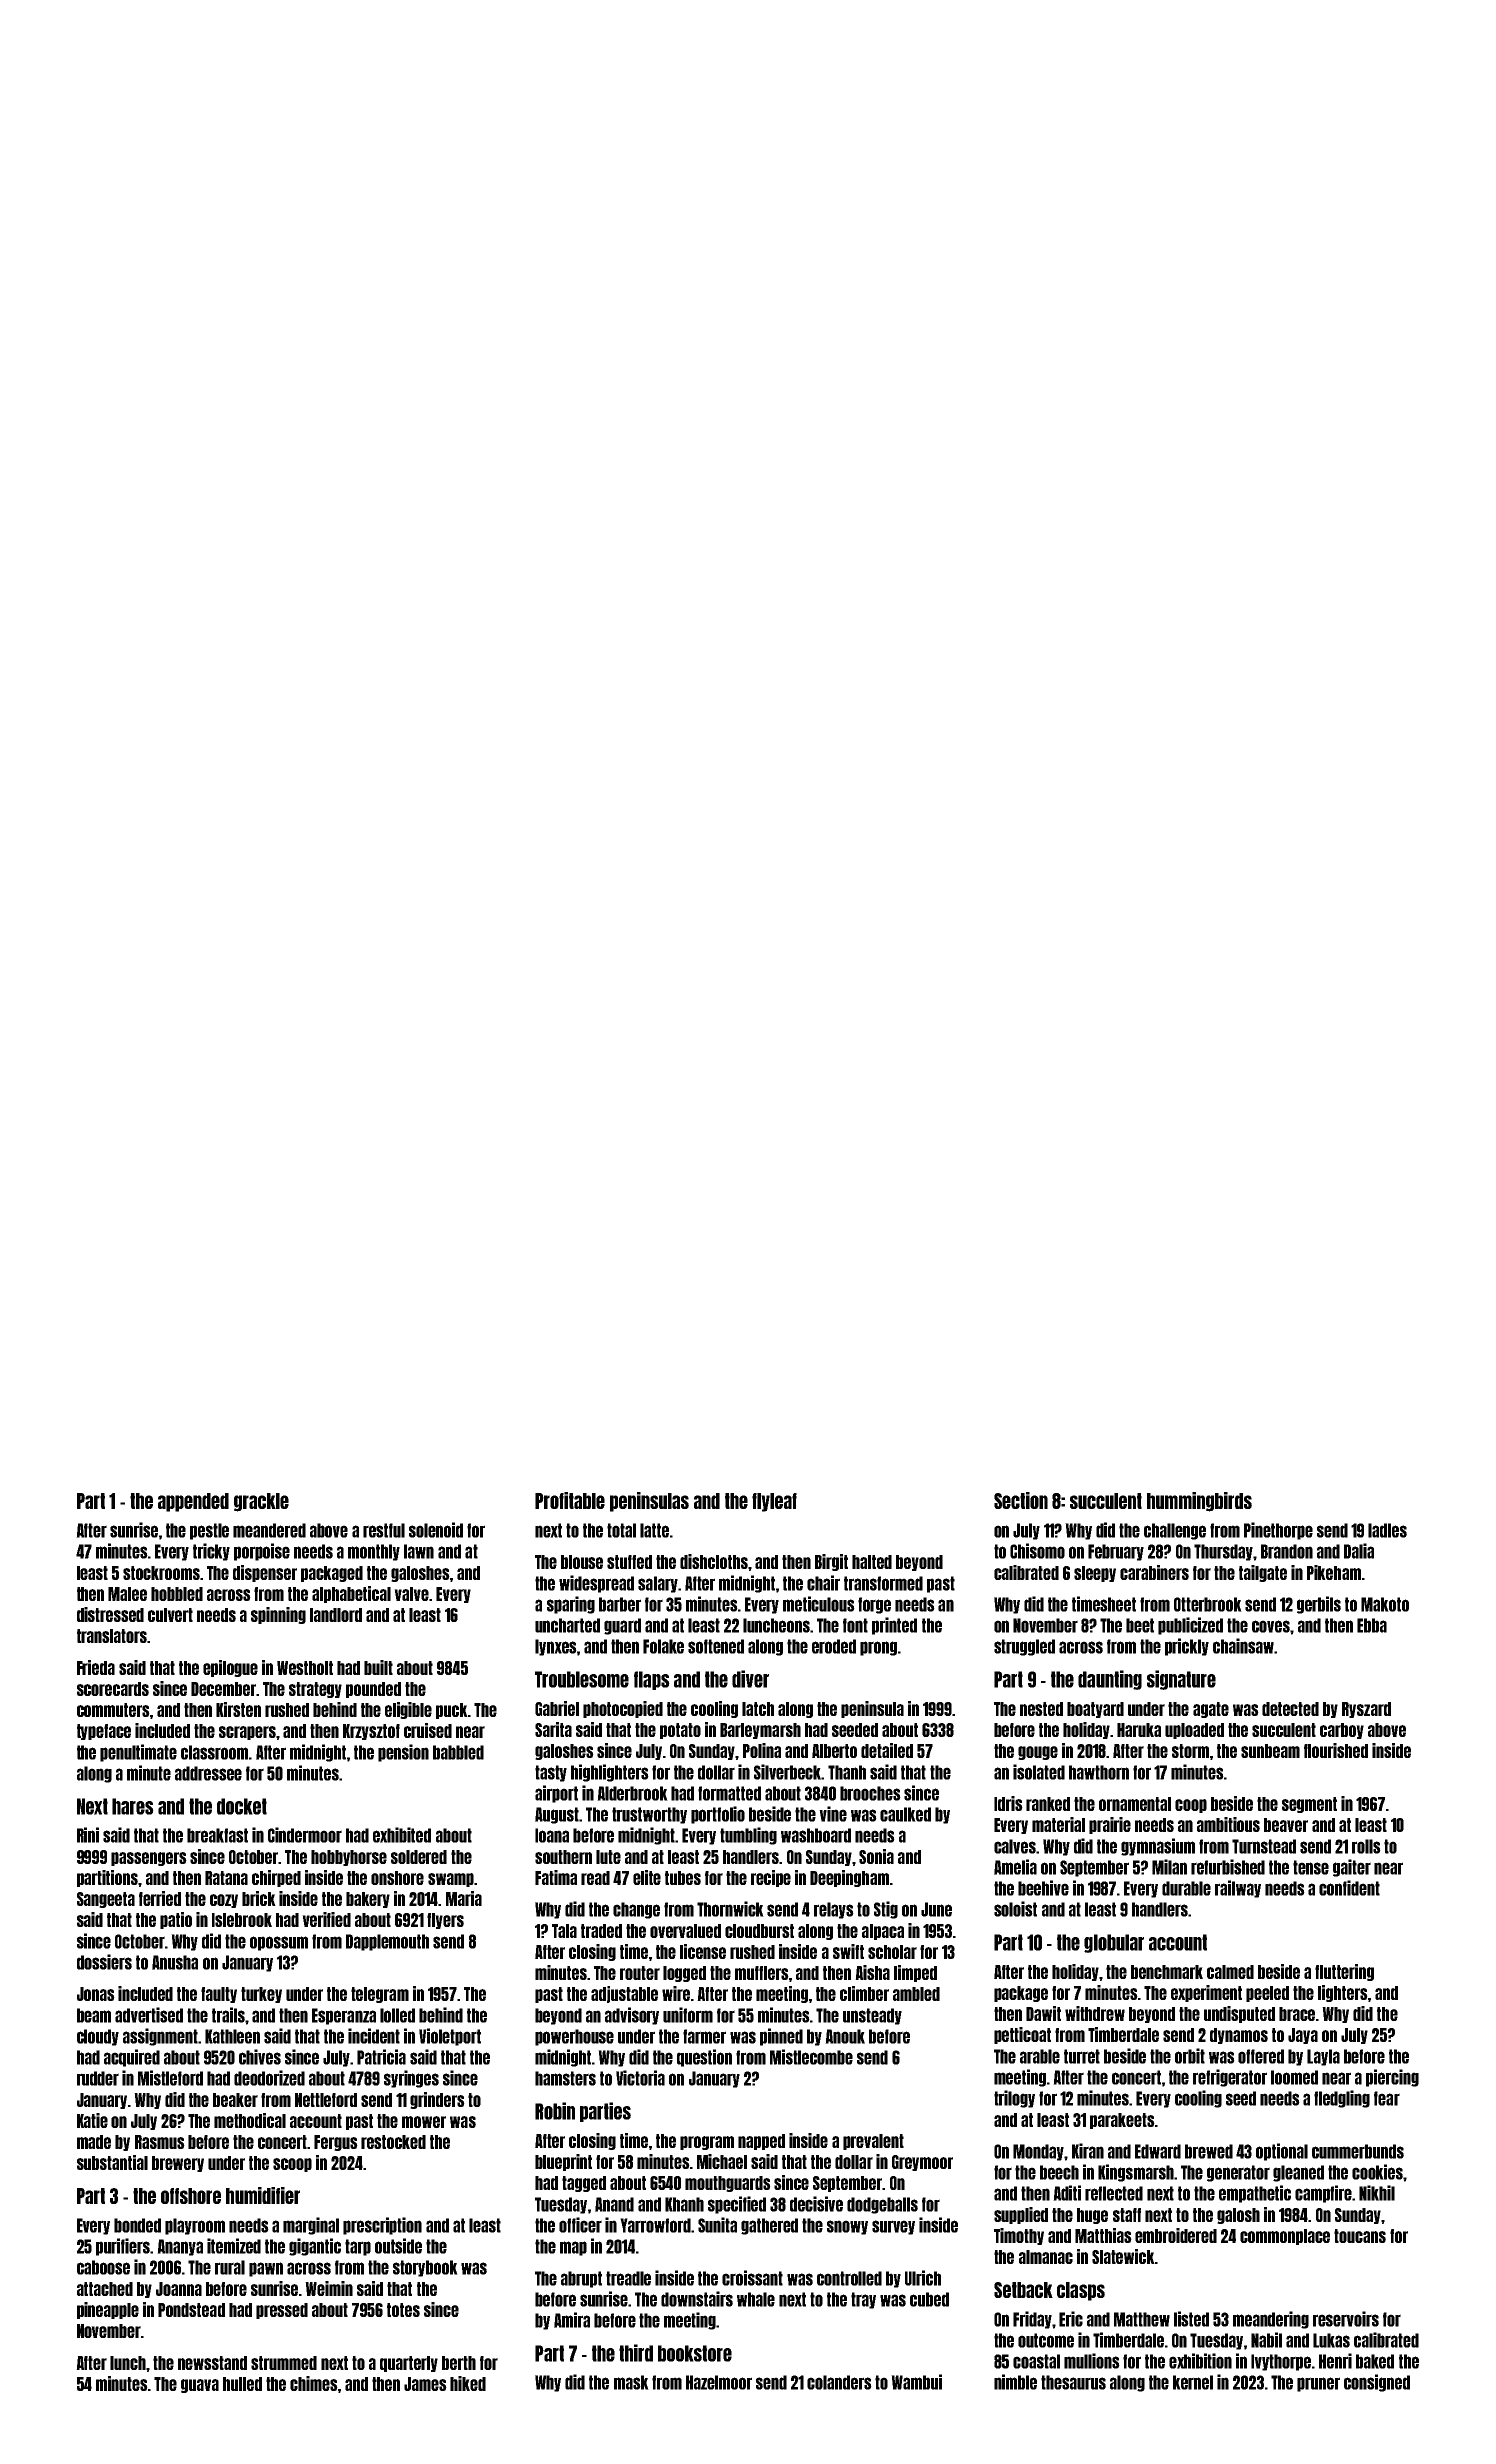 Image resolution: width=1496 pixels, height=2464 pixels. What do you see at coordinates (1346, 2319) in the screenshot?
I see `reservoirs` at bounding box center [1346, 2319].
